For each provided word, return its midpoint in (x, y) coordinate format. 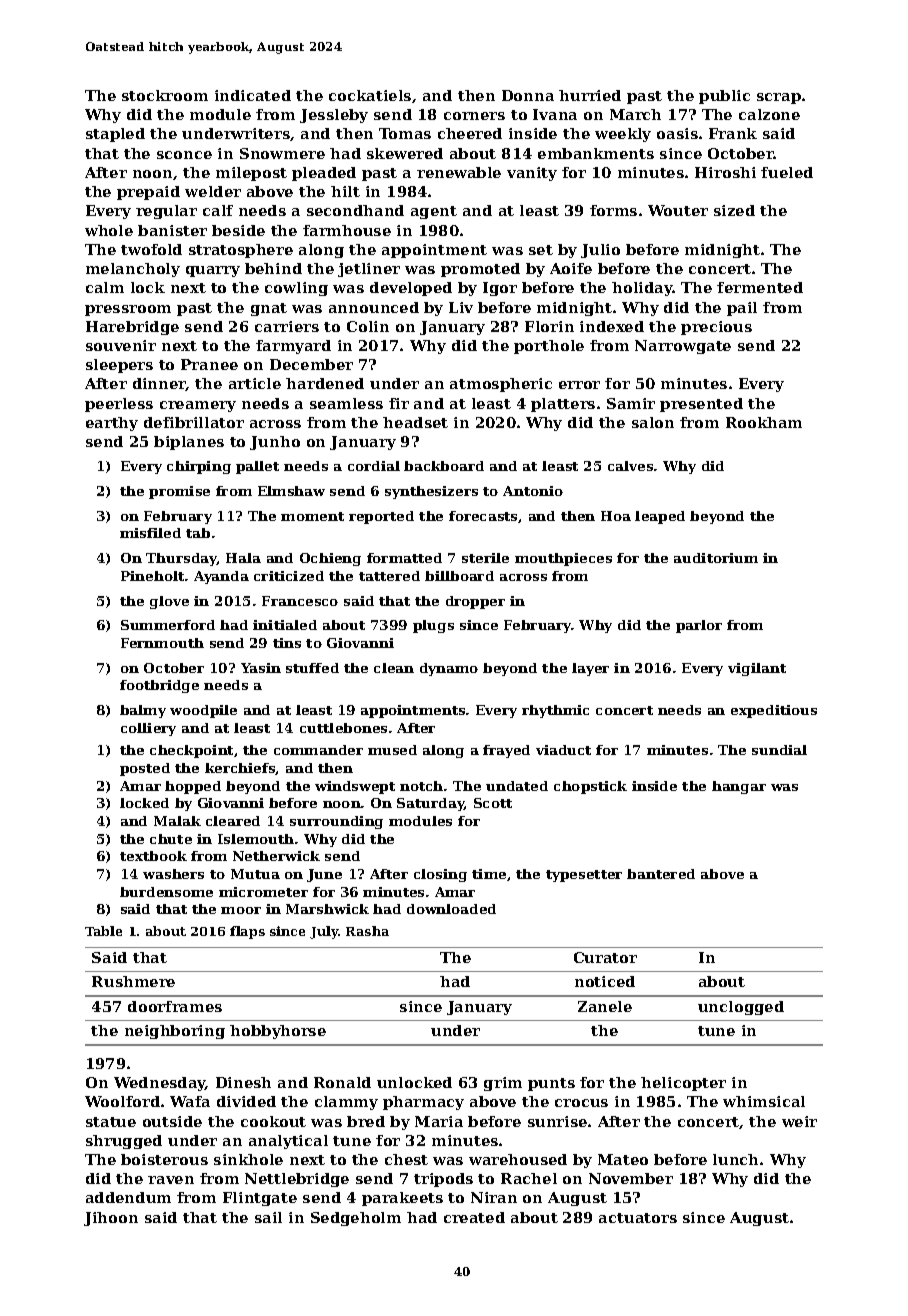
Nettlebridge (297, 1180)
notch (421, 786)
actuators (638, 1218)
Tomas (405, 133)
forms (613, 210)
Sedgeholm (356, 1219)
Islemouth (256, 839)
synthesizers (431, 492)
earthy (112, 424)
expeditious (774, 711)
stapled (115, 135)
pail (742, 309)
